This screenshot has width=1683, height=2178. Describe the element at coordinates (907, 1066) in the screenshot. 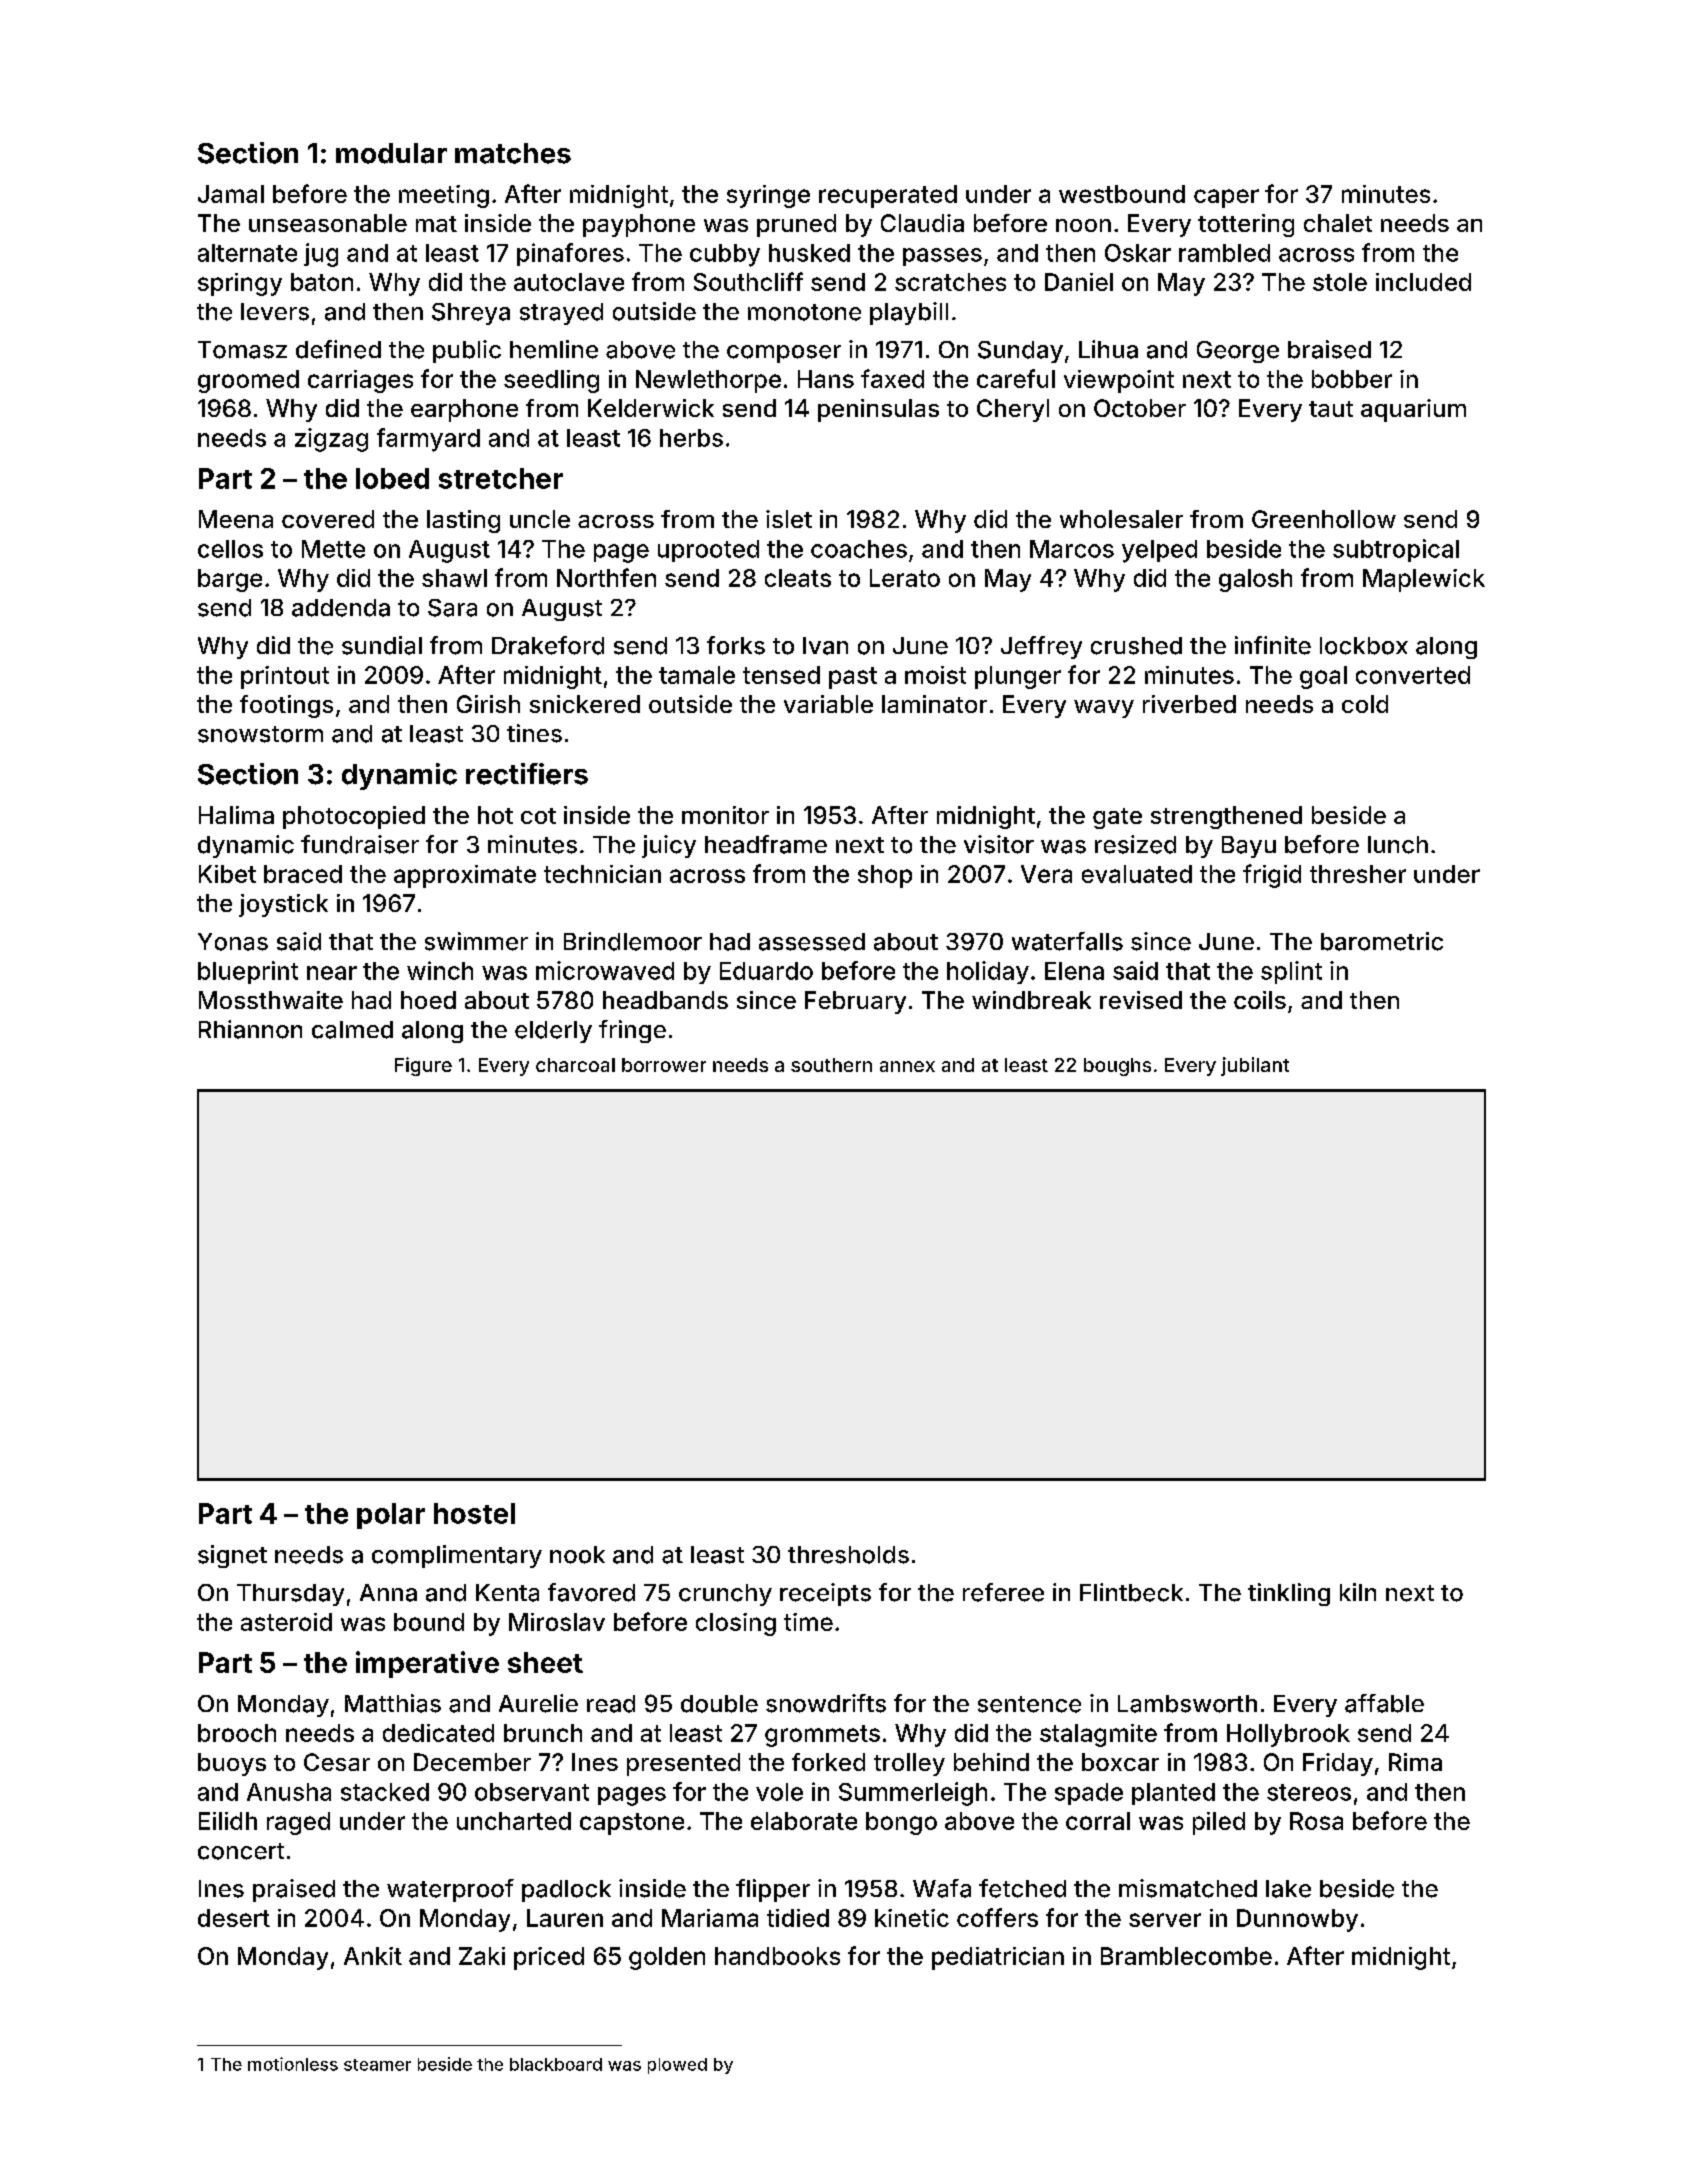

I see `annex` at that location.
